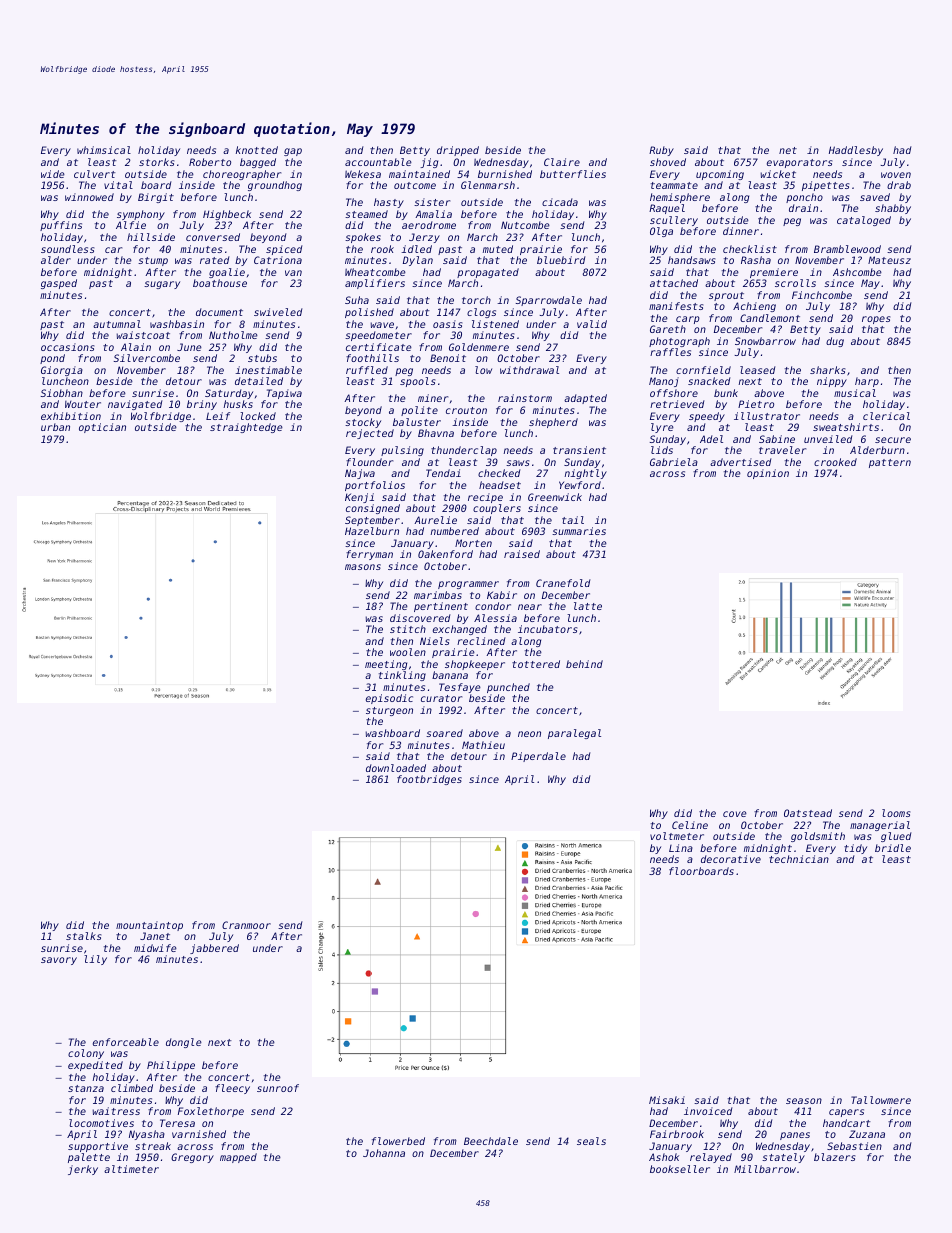 The height and width of the image is (1233, 952). I want to click on looms, so click(896, 813).
